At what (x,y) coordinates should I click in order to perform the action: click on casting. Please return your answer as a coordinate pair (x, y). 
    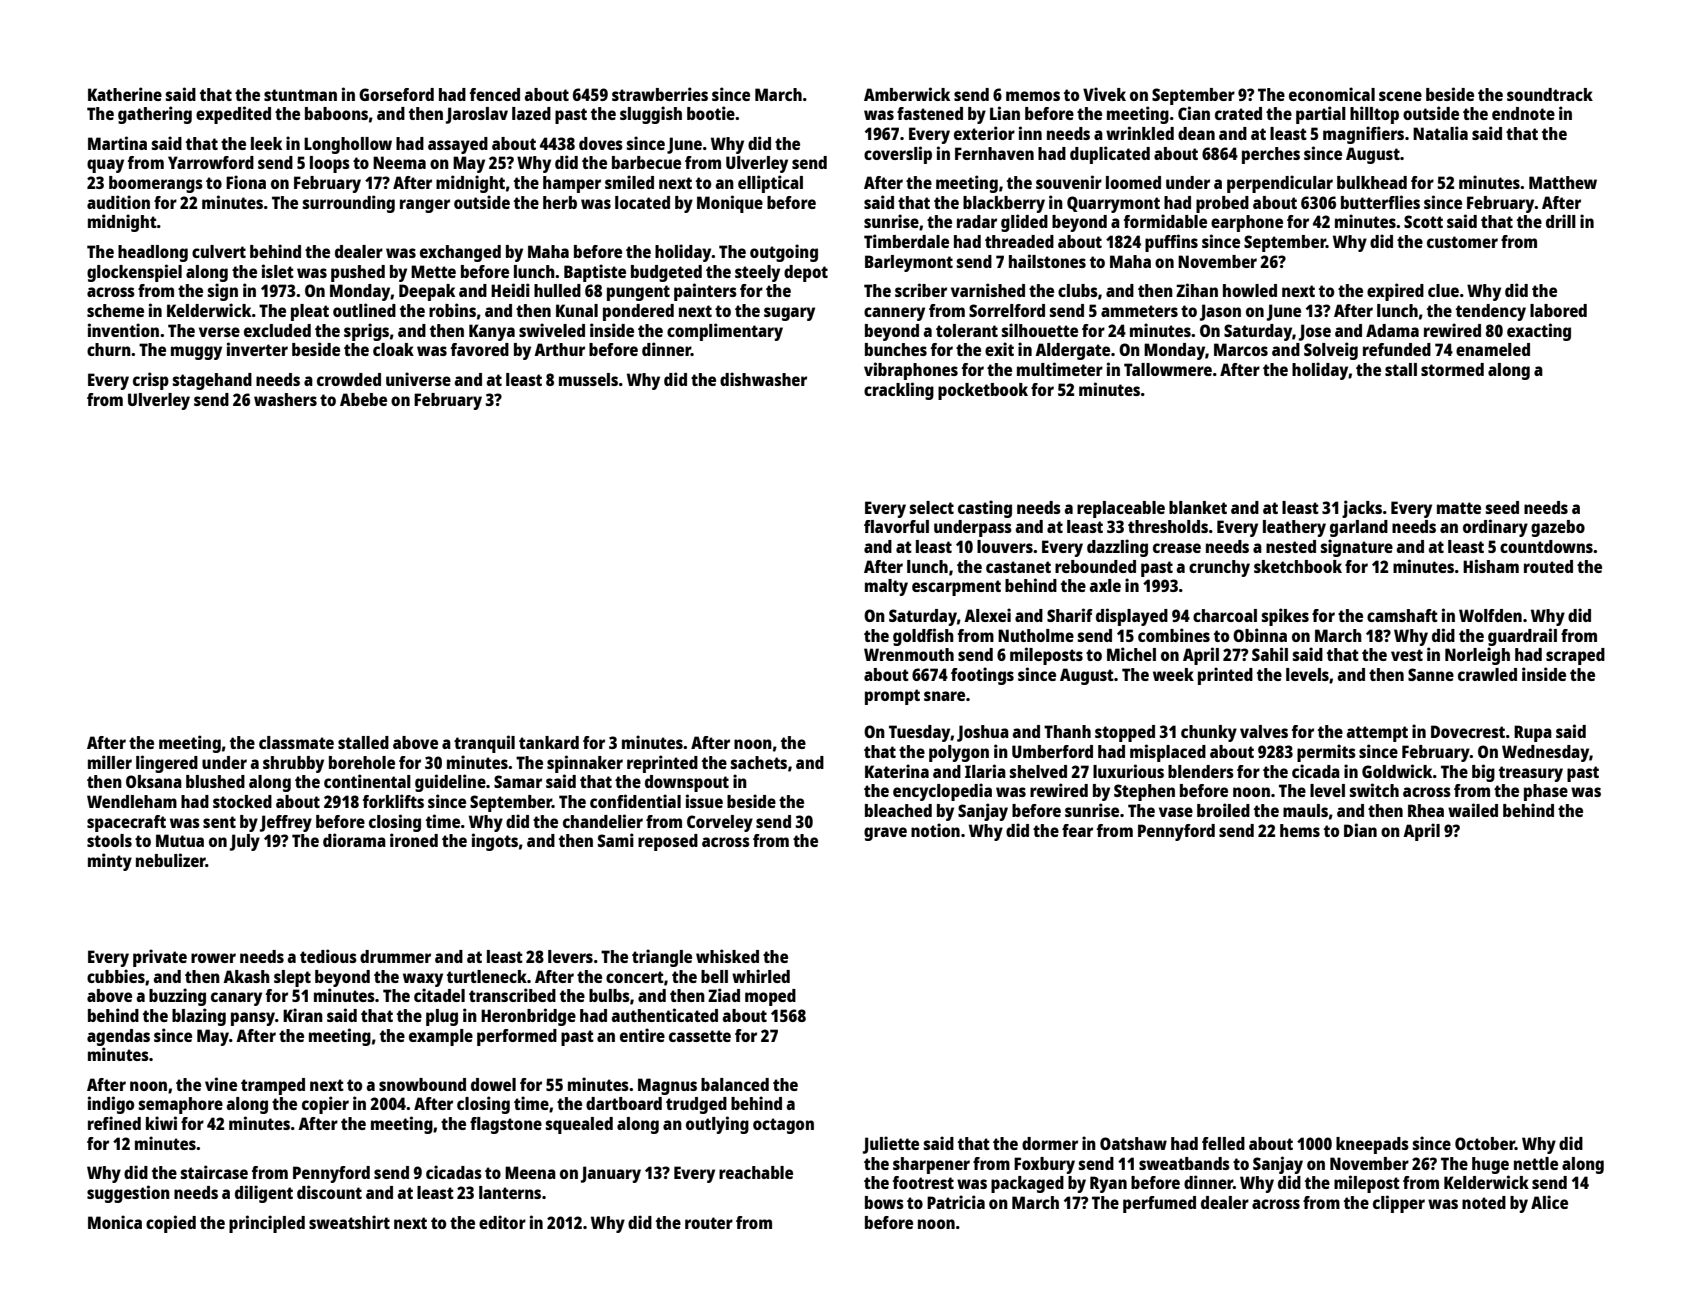
    Looking at the image, I should click on (985, 509).
